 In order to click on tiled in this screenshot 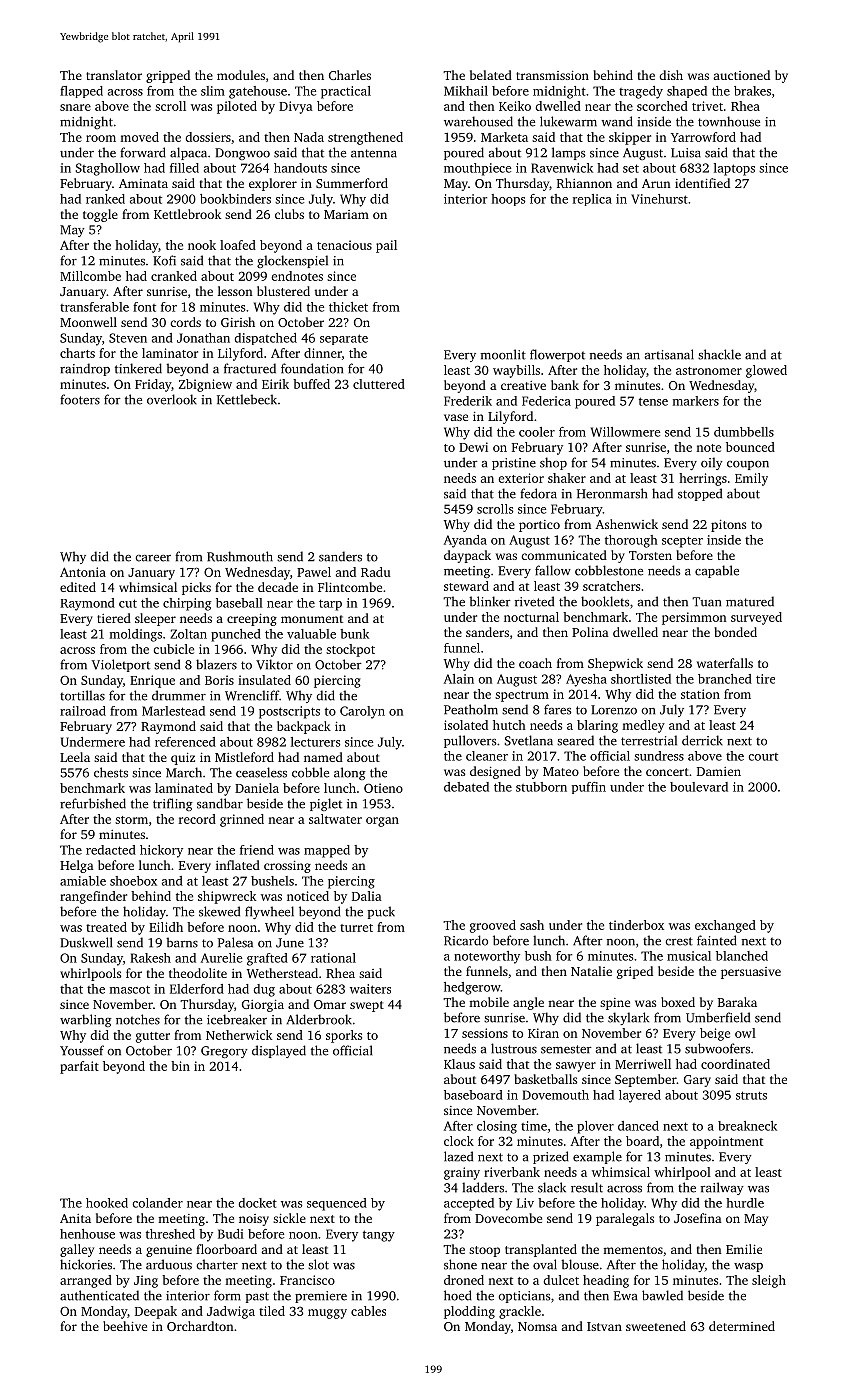, I will do `click(272, 1311)`.
